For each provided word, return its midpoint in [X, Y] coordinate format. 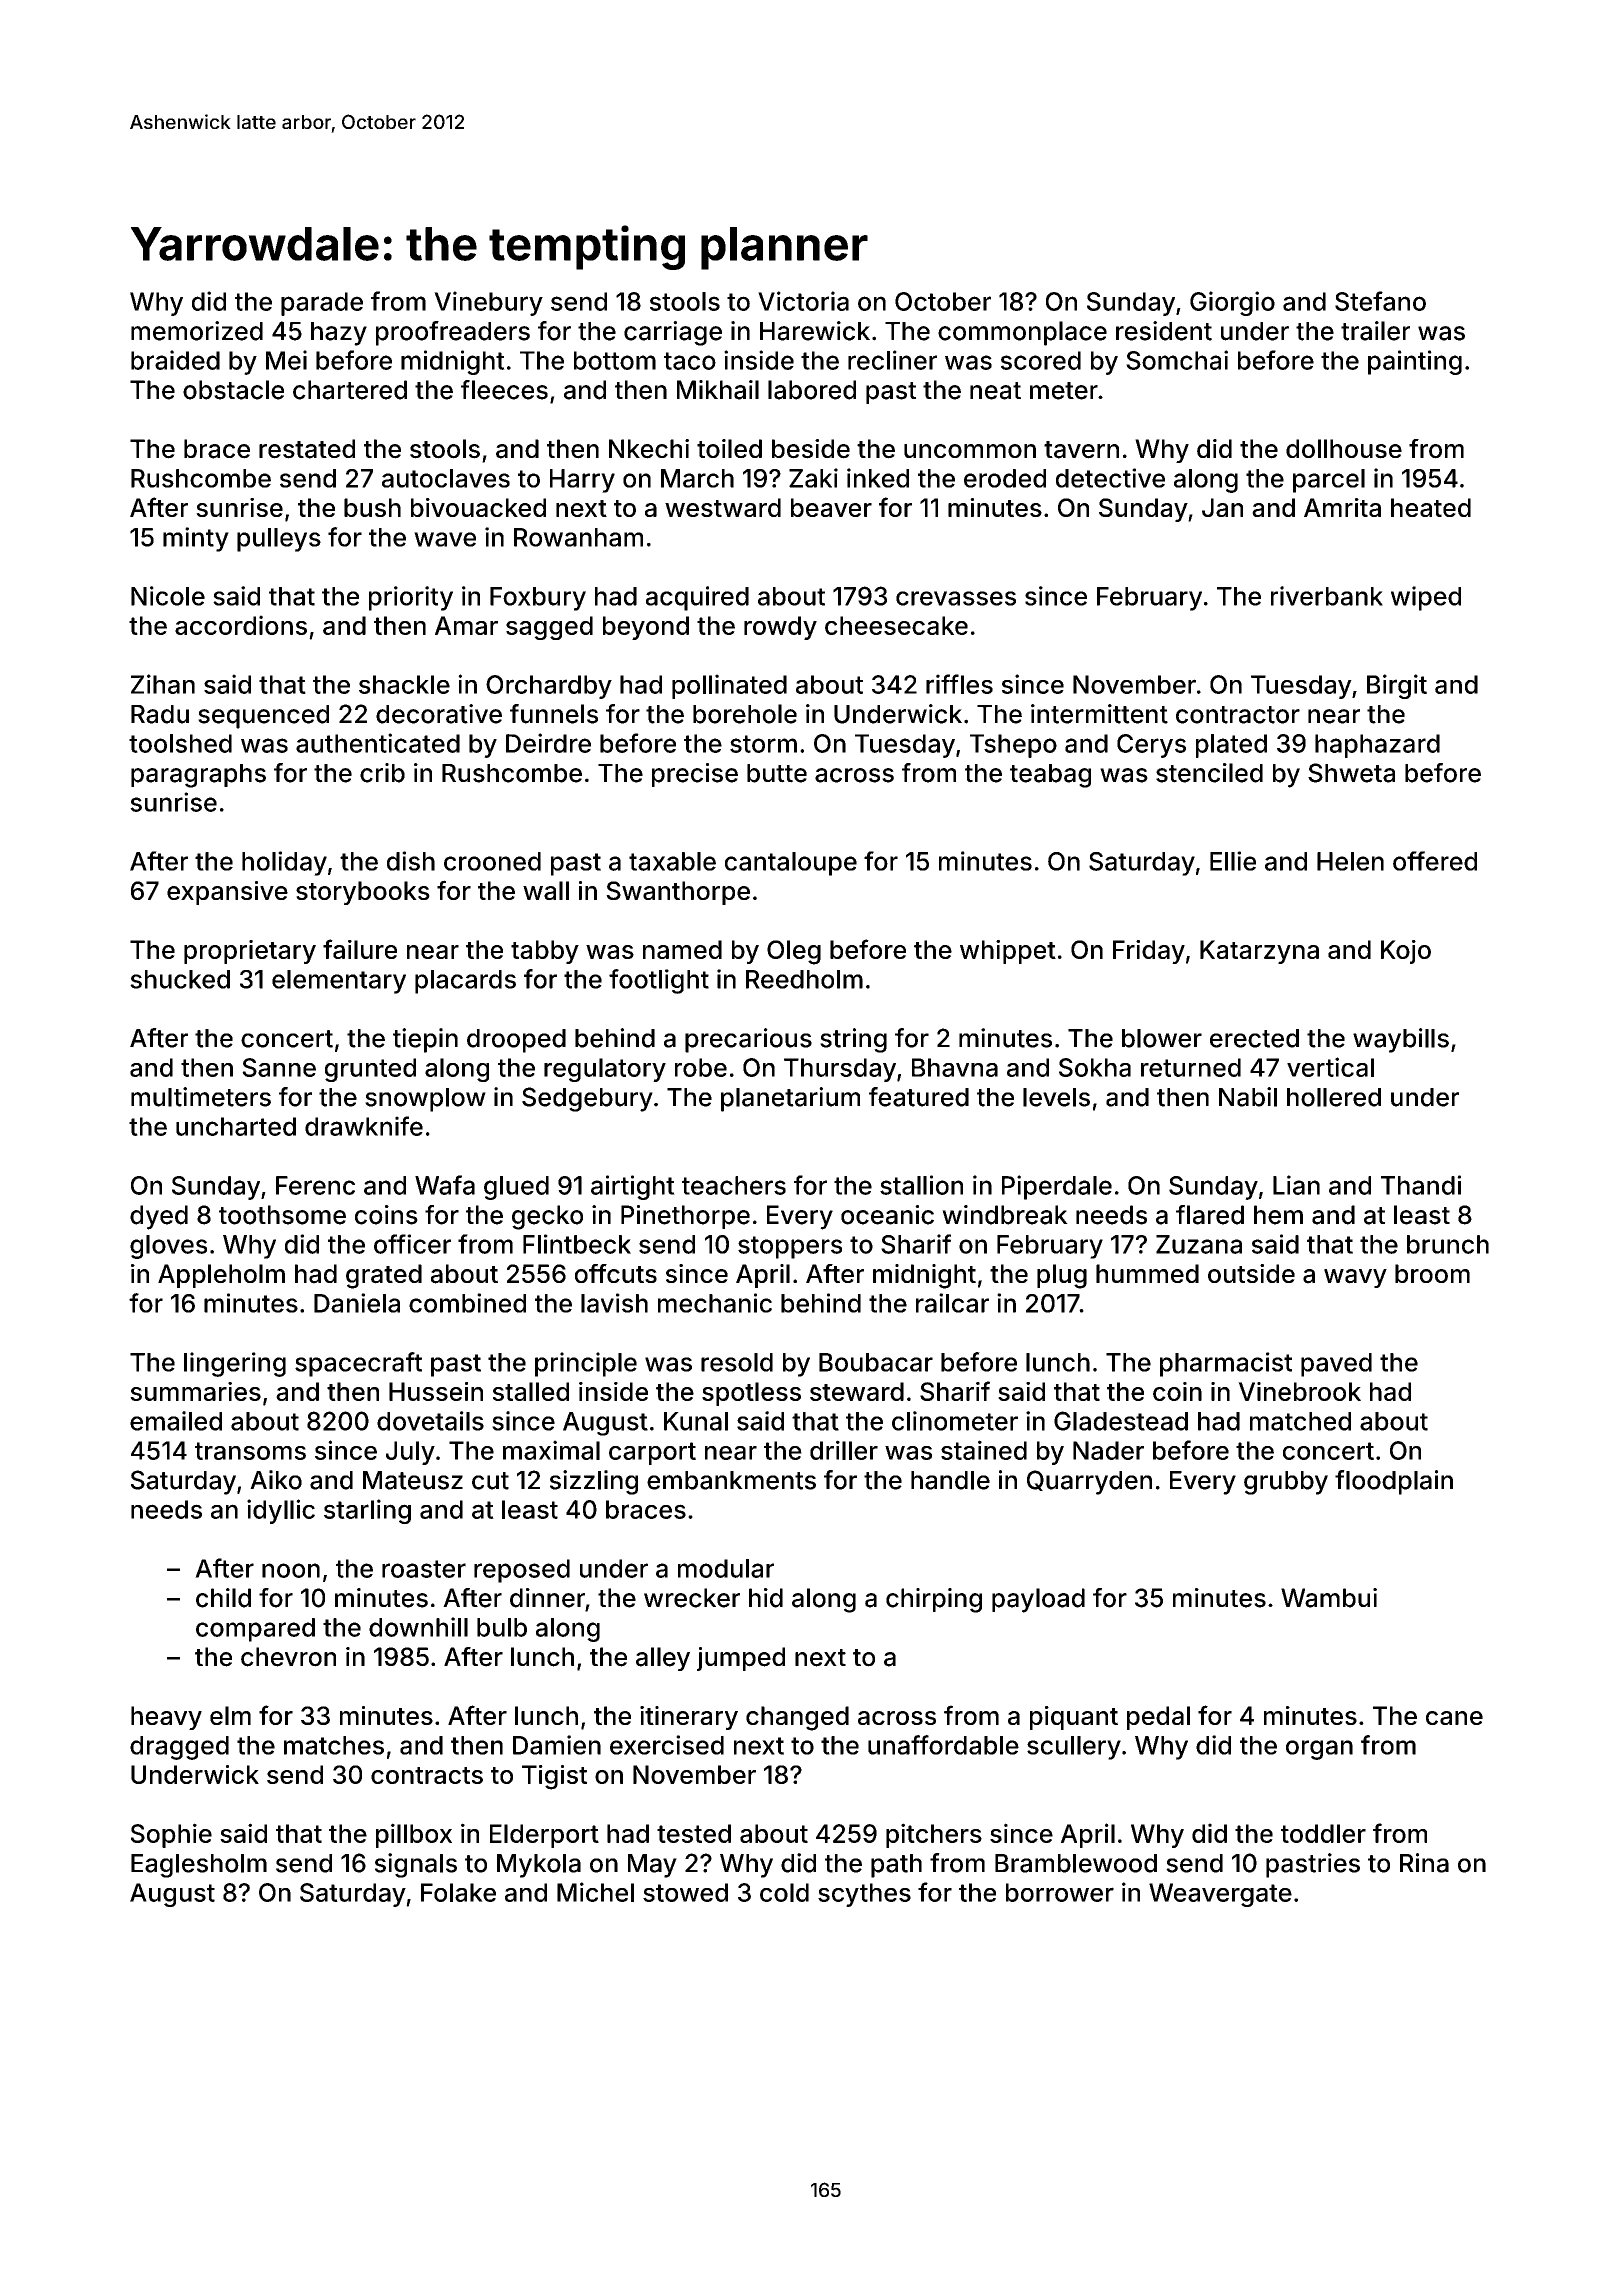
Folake [458, 1892]
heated [1431, 507]
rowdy [780, 628]
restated [307, 449]
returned [1191, 1067]
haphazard [1377, 746]
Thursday [840, 1070]
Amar [466, 625]
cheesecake [896, 625]
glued [516, 1188]
